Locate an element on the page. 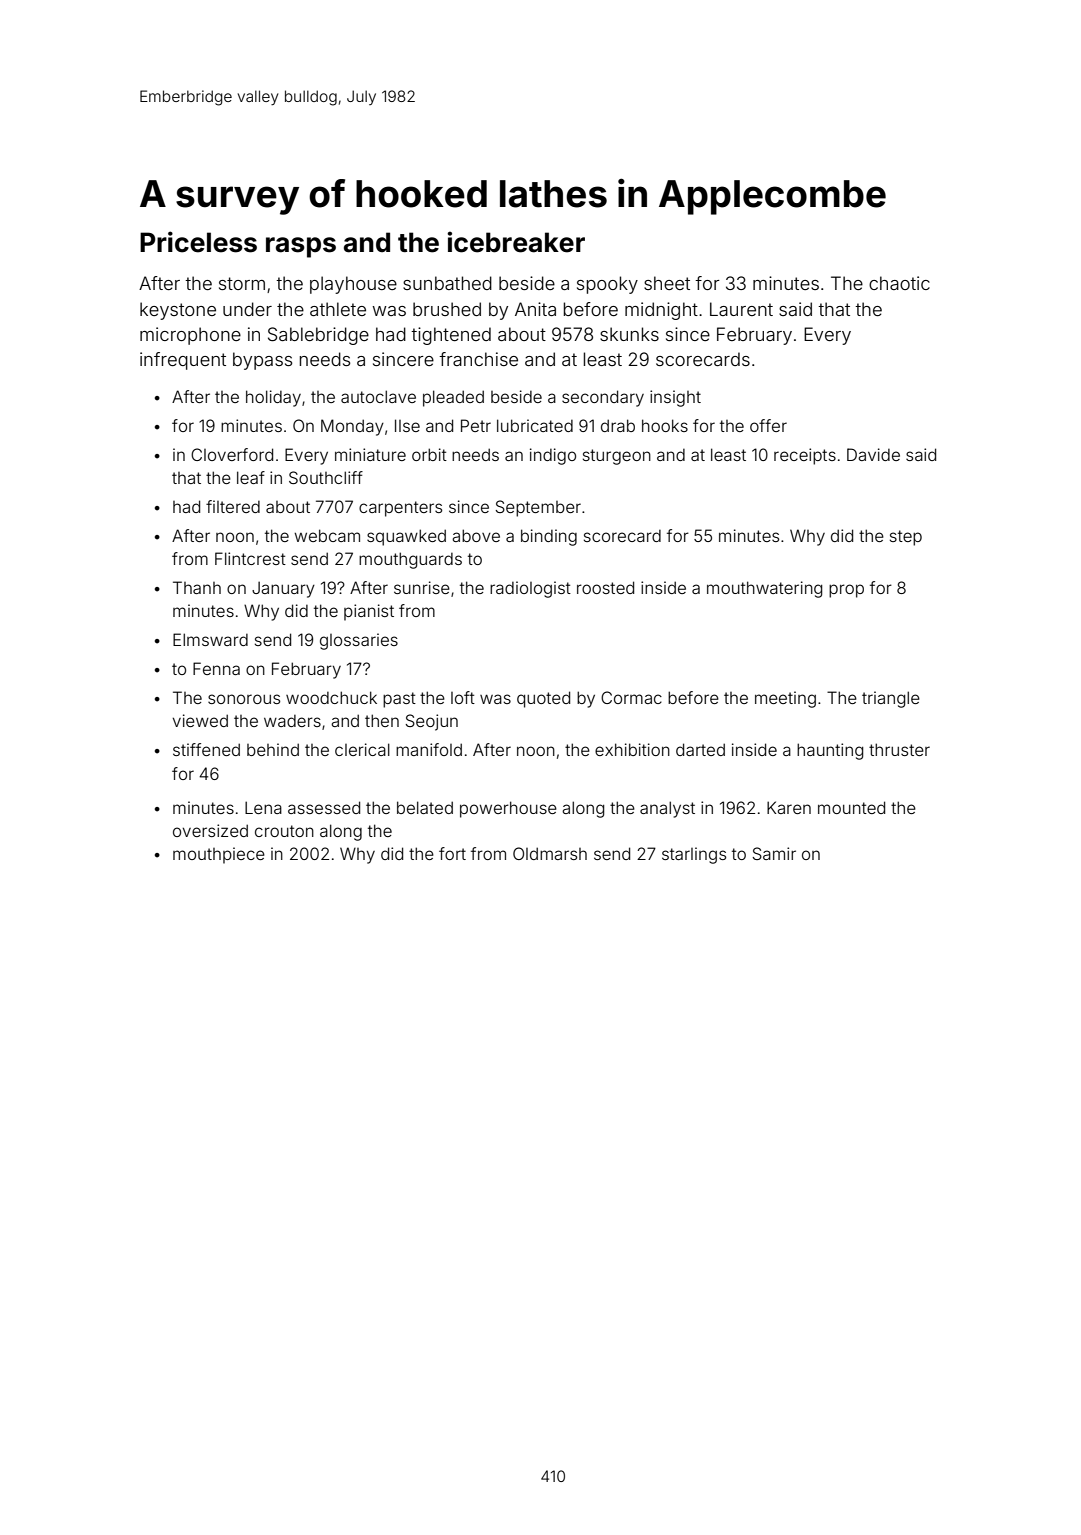 The width and height of the document is (1081, 1535). spooky is located at coordinates (607, 285).
